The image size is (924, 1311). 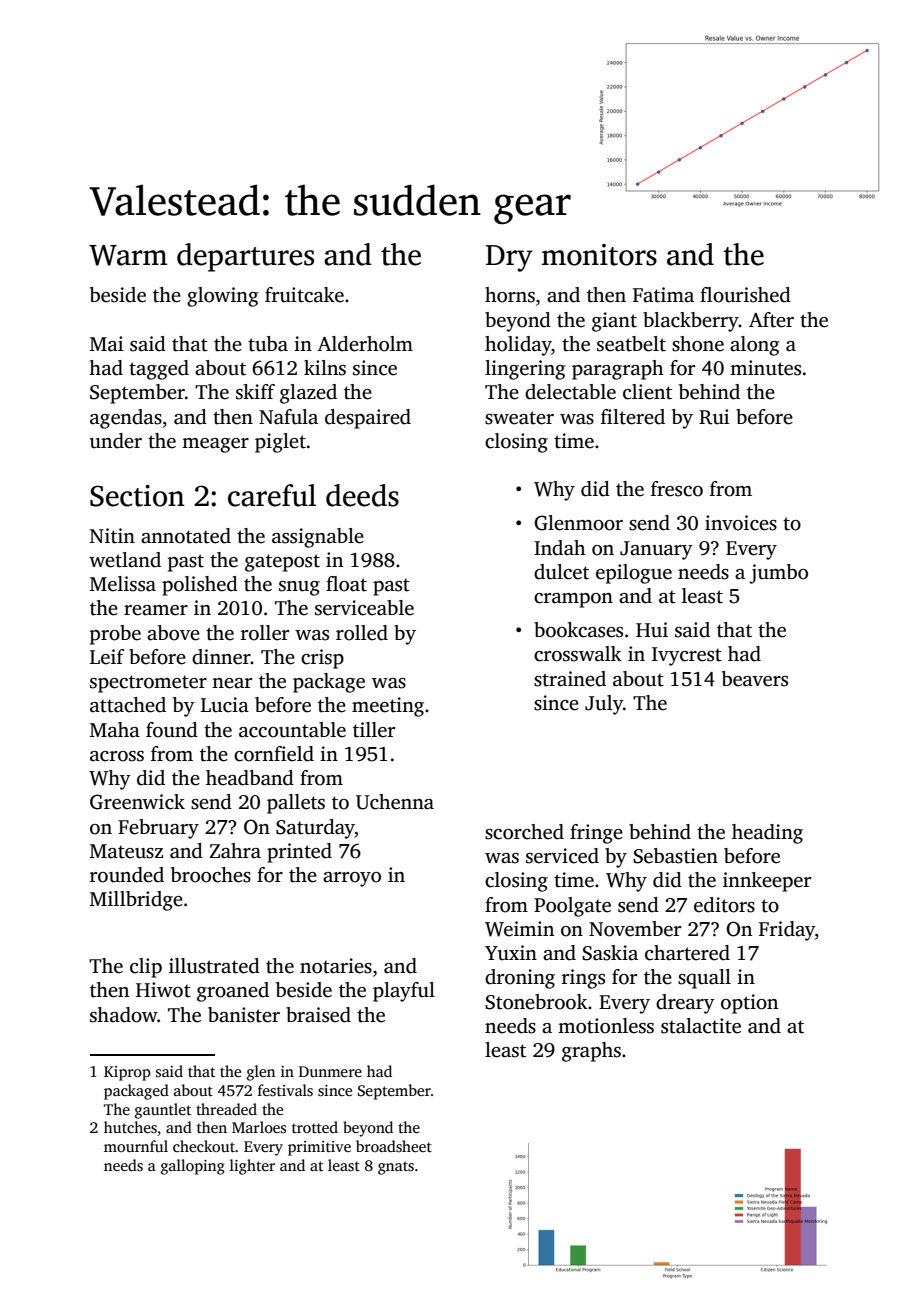 I want to click on Dry, so click(x=509, y=258).
